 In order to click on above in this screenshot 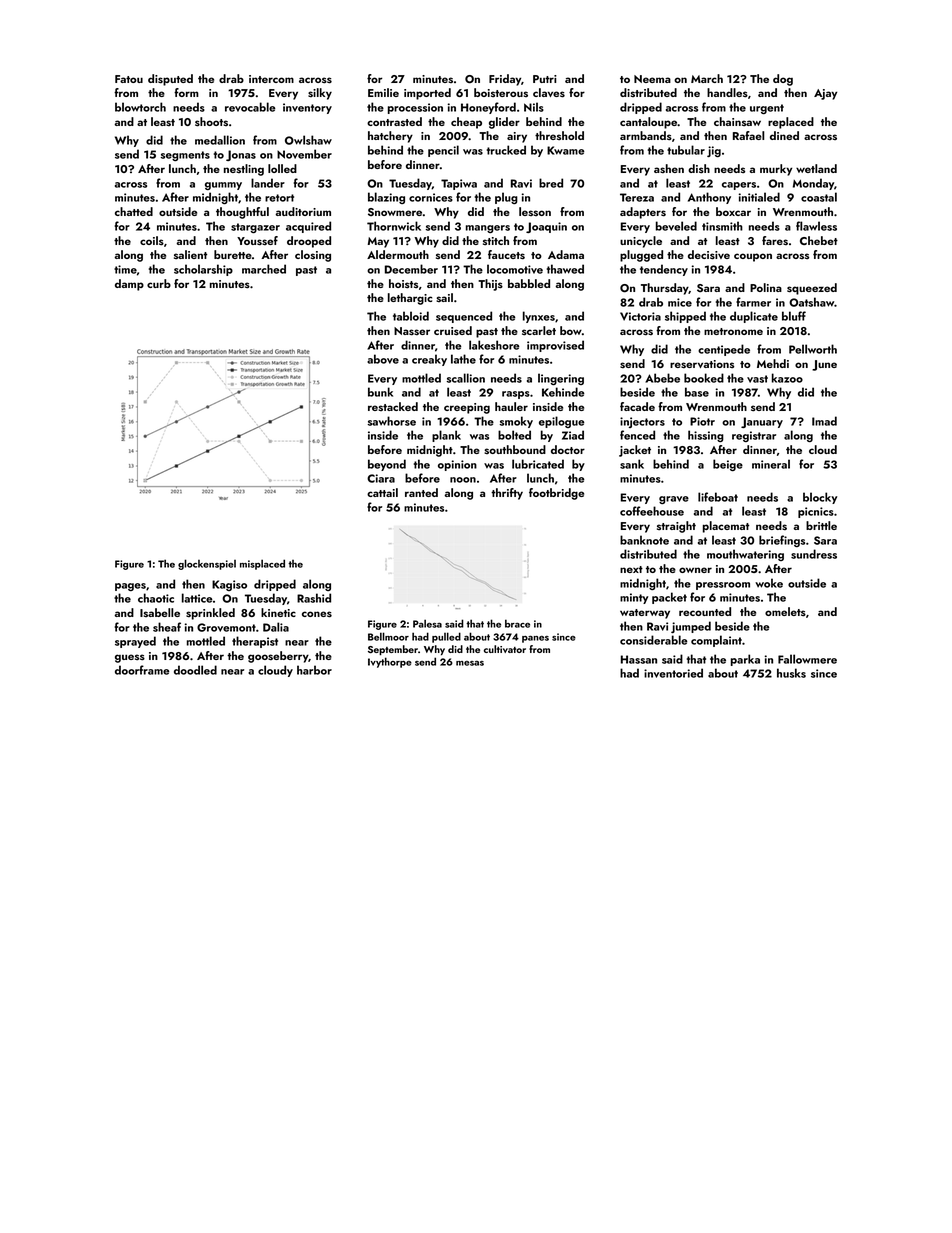, I will do `click(383, 359)`.
